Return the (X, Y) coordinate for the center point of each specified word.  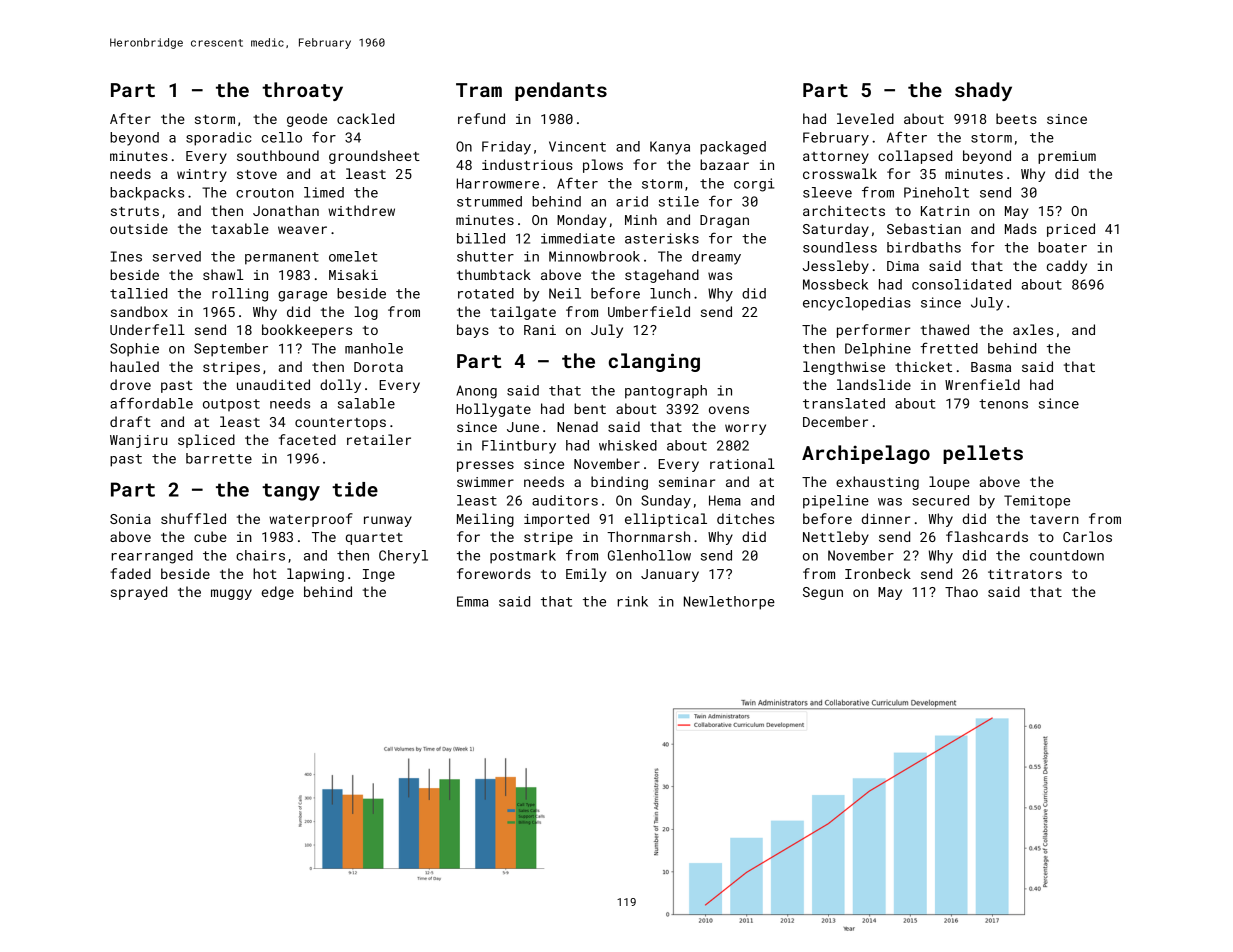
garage (302, 296)
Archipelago (866, 454)
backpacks (147, 193)
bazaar (724, 164)
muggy (231, 594)
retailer (379, 439)
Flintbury (519, 447)
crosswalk (840, 173)
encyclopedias (857, 304)
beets (1016, 118)
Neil (565, 293)
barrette (219, 458)
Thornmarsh (648, 536)
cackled (365, 118)
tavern (1054, 519)
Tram (479, 90)
